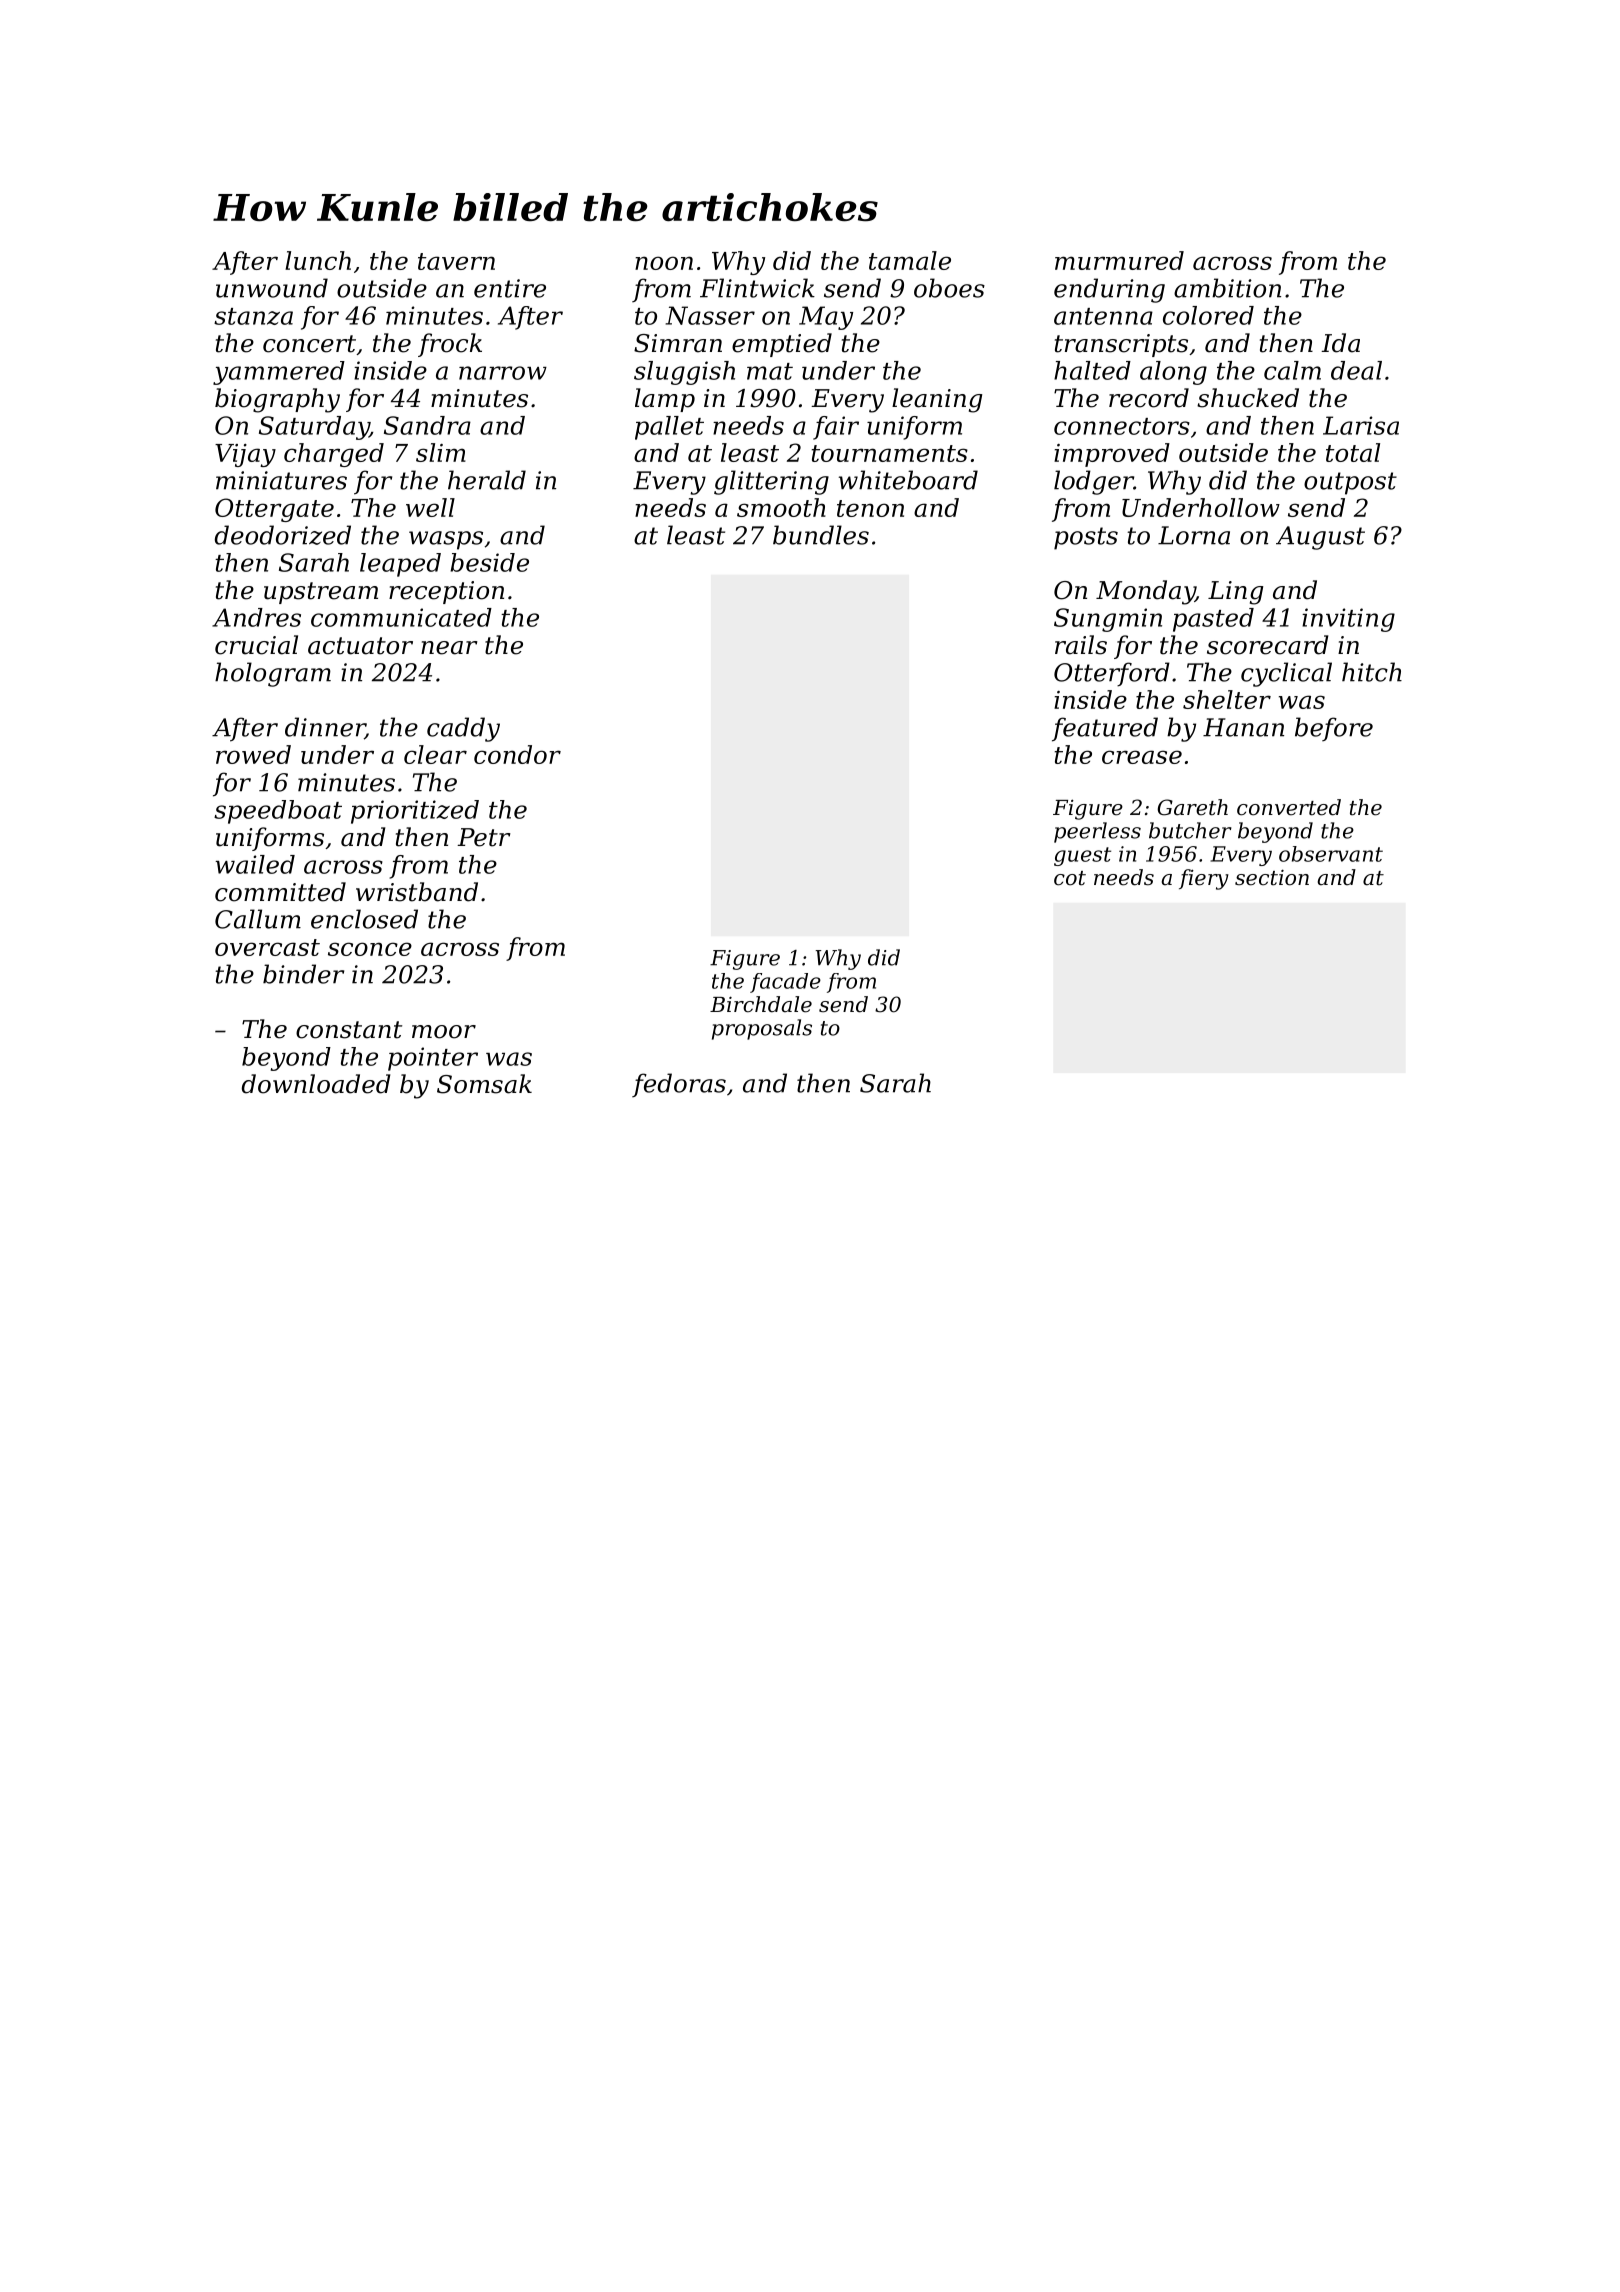 Image resolution: width=1620 pixels, height=2292 pixels. I want to click on Lorna, so click(1194, 535).
